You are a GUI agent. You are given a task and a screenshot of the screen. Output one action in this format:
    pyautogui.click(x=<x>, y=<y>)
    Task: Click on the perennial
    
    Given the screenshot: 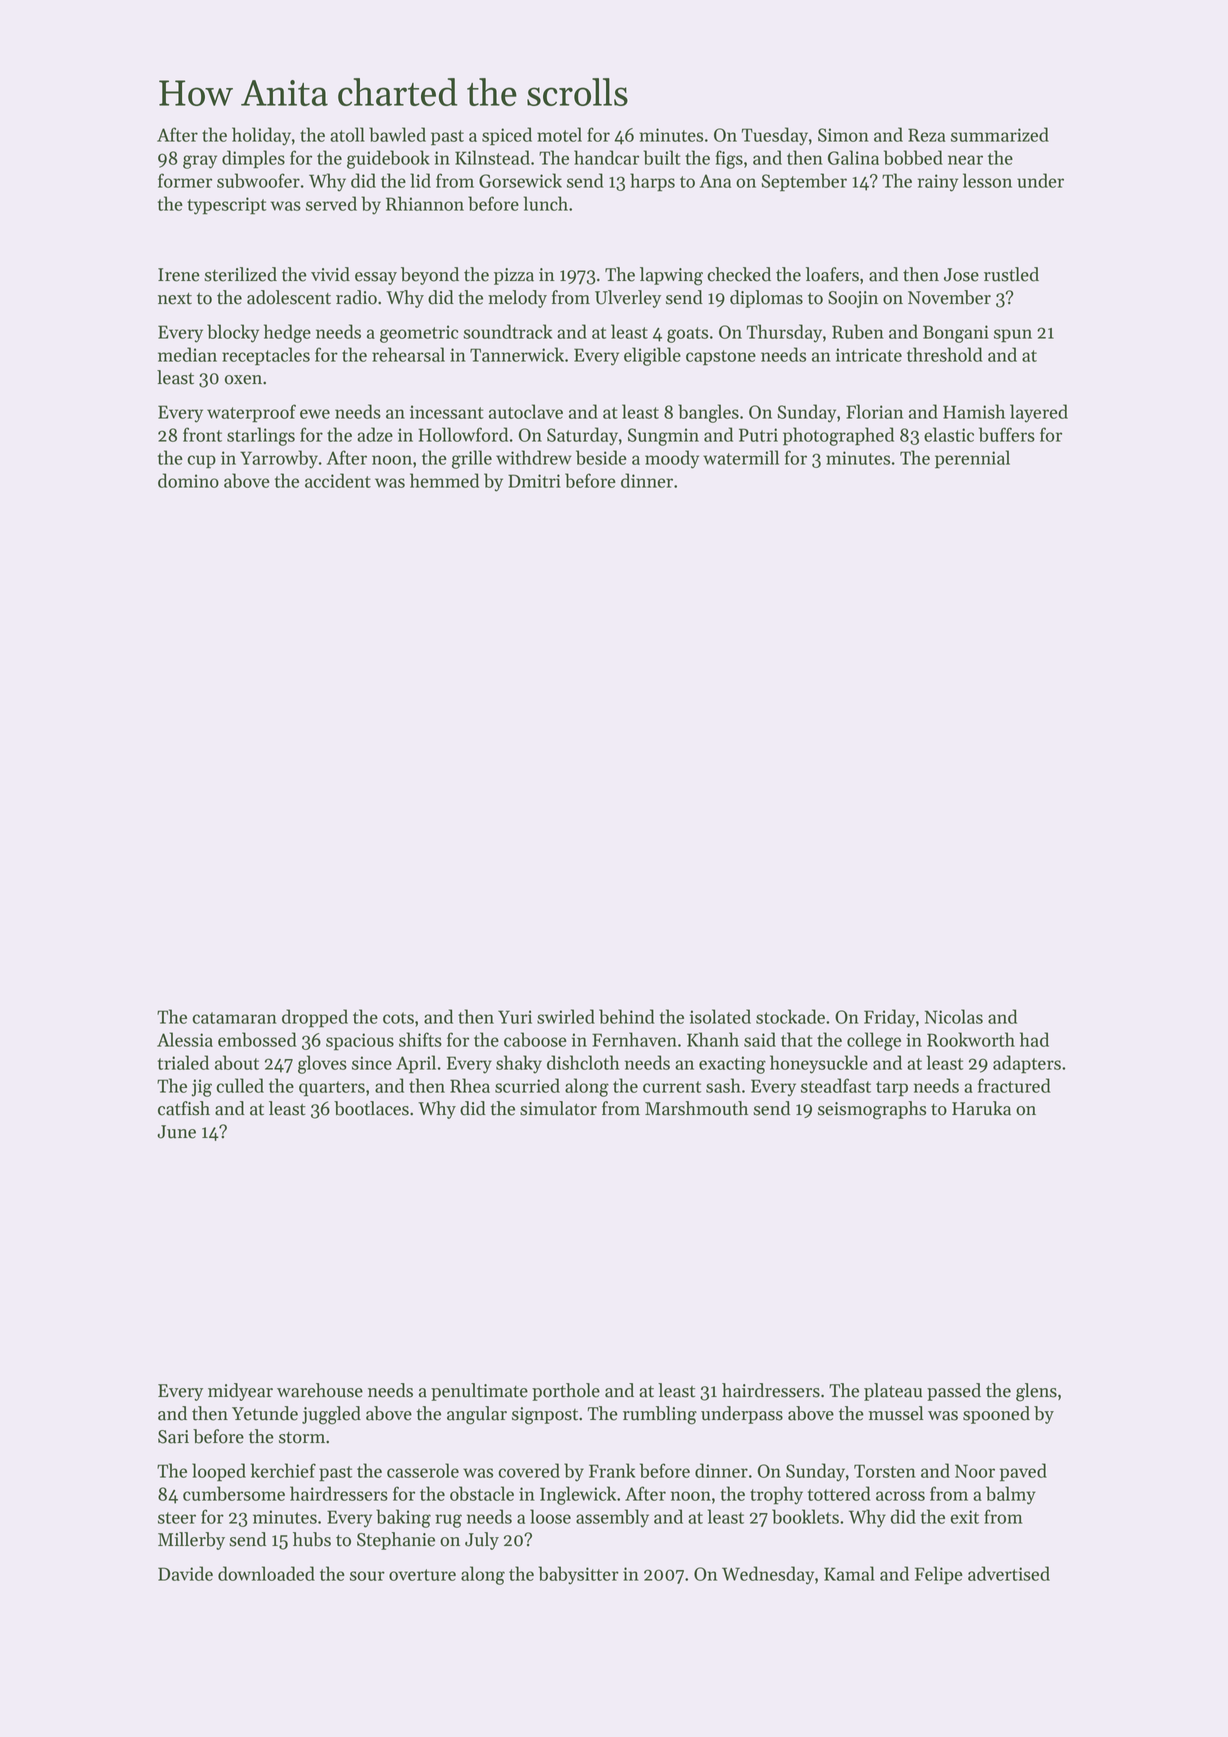 What is the action you would take?
    pyautogui.click(x=972, y=459)
